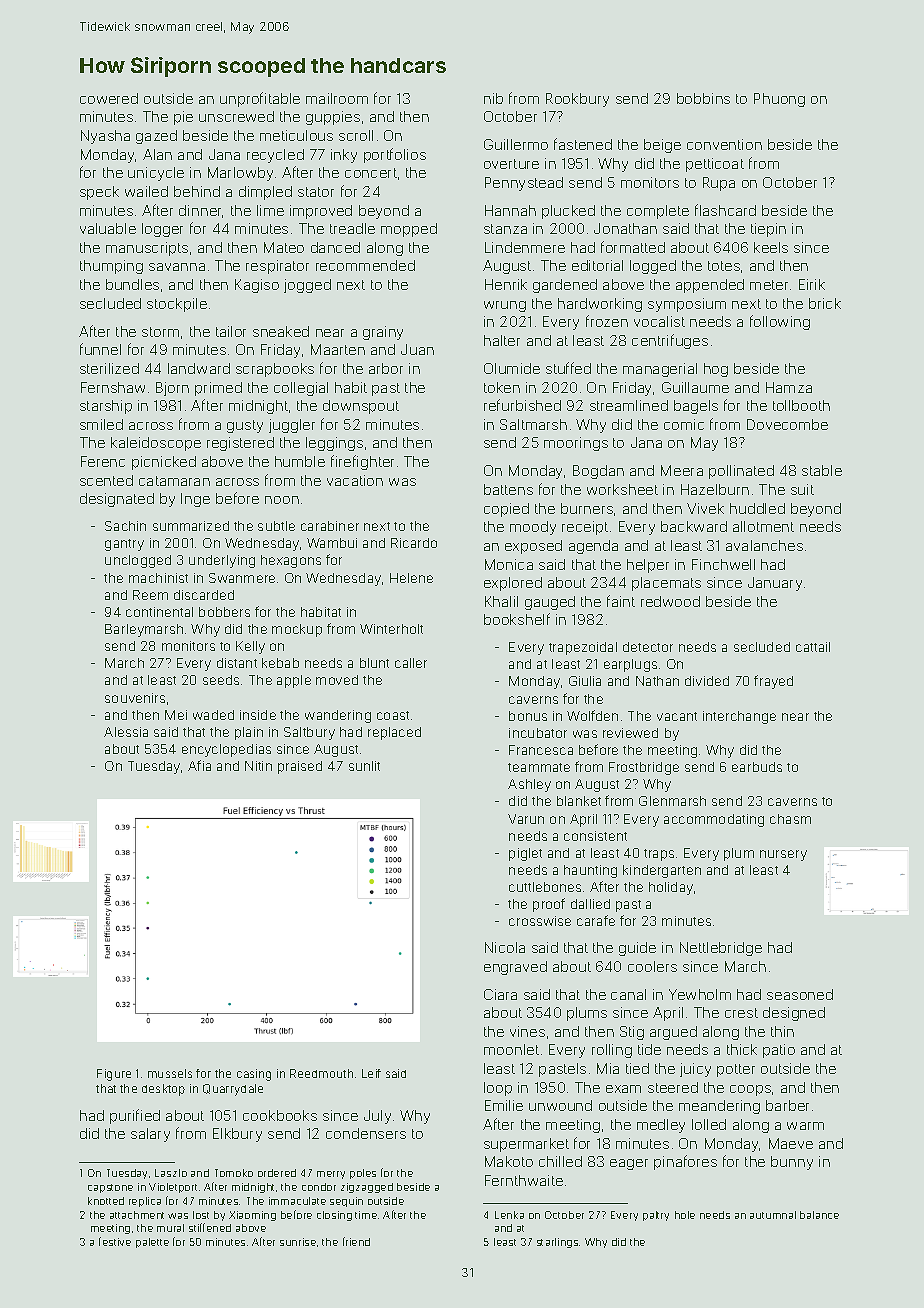 This screenshot has width=924, height=1308. Describe the element at coordinates (109, 98) in the screenshot. I see `cowered` at that location.
